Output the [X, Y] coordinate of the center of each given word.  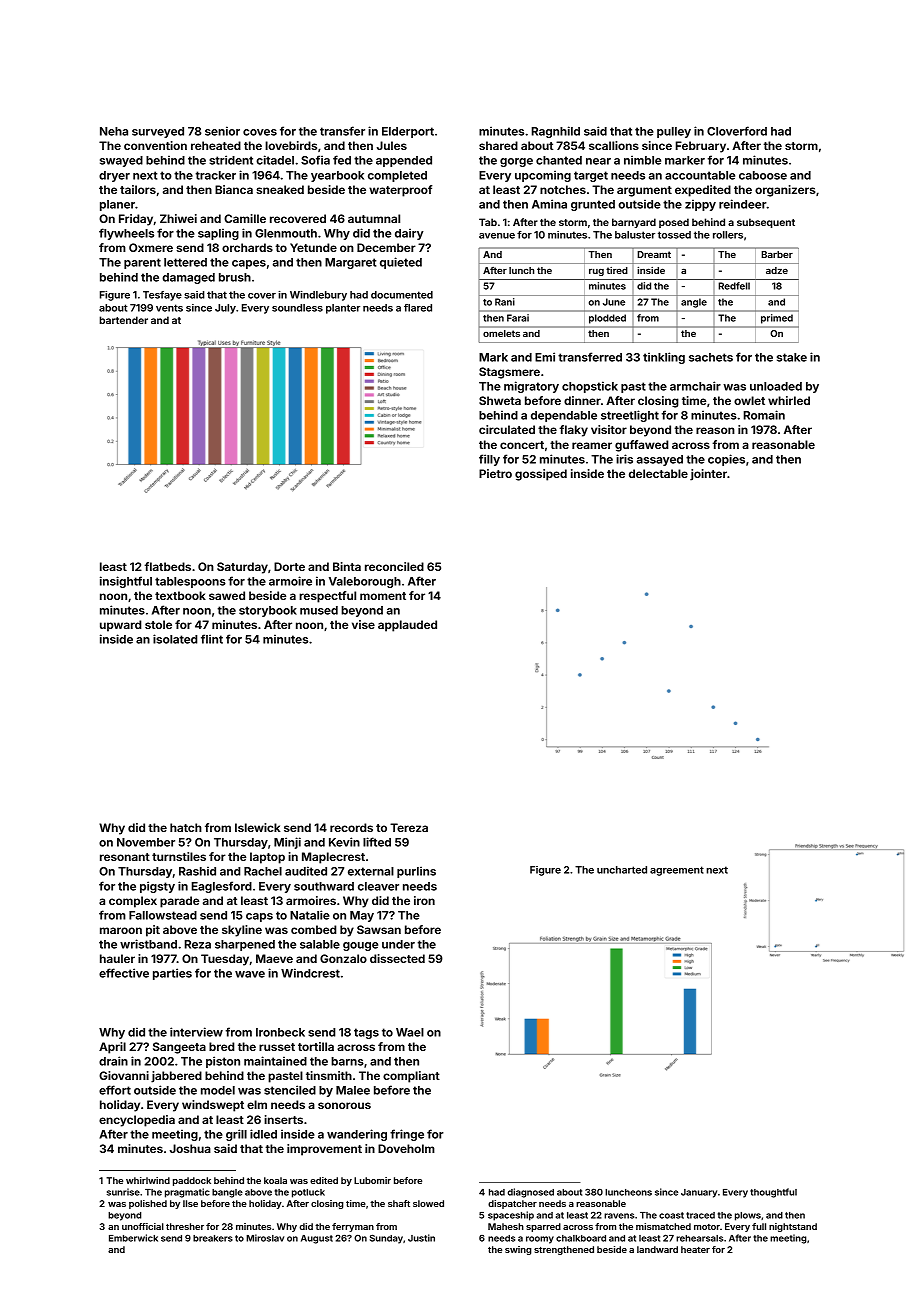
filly [489, 460]
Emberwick [133, 1238]
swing [518, 1250]
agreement [677, 871]
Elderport [408, 132]
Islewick [257, 827]
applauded [407, 626]
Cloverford [737, 131]
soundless [297, 308]
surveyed [158, 132]
